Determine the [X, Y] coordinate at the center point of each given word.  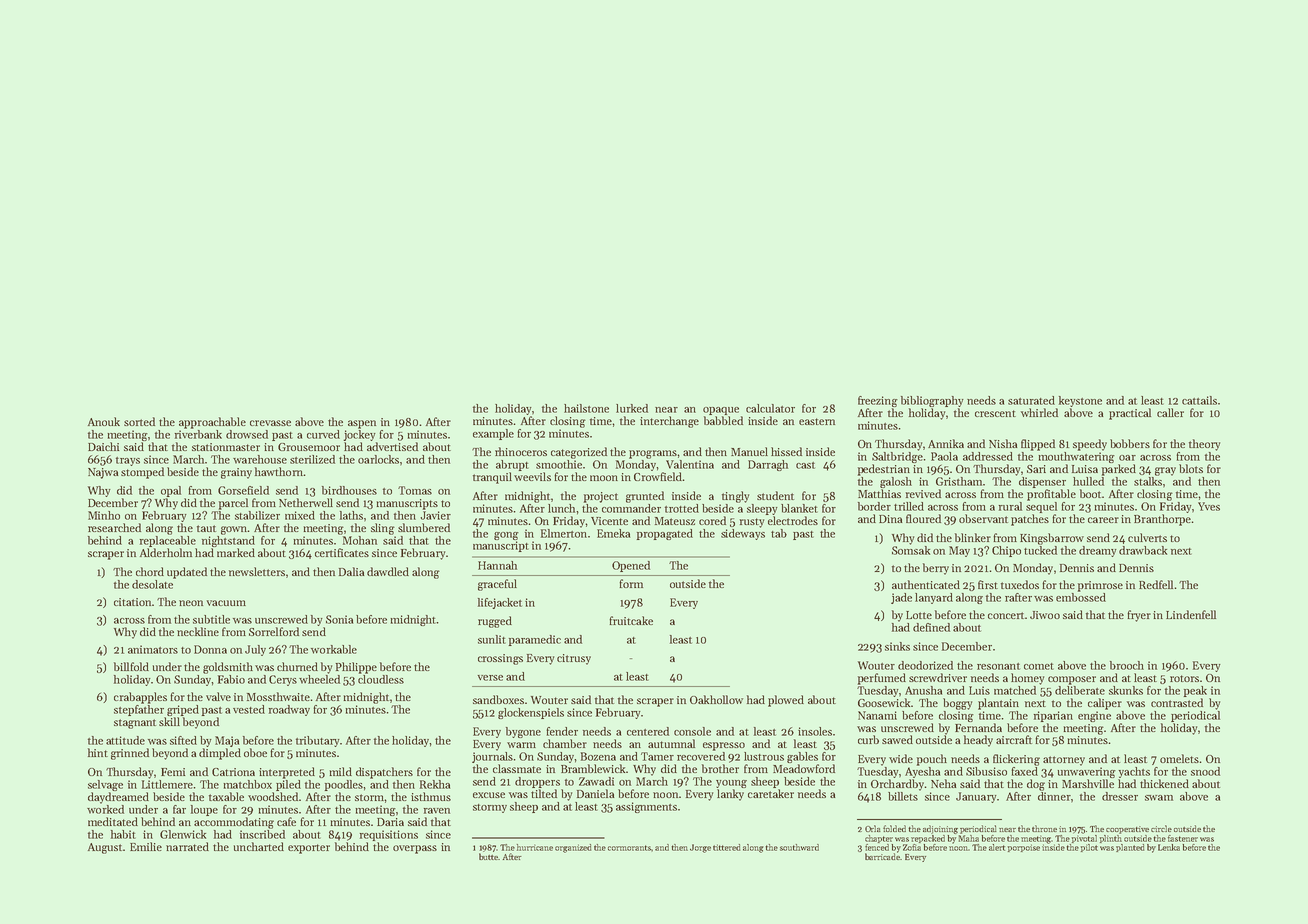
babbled [723, 420]
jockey [359, 435]
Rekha [435, 784]
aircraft [1014, 739]
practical [1130, 414]
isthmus [431, 796]
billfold [131, 666]
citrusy [574, 659]
